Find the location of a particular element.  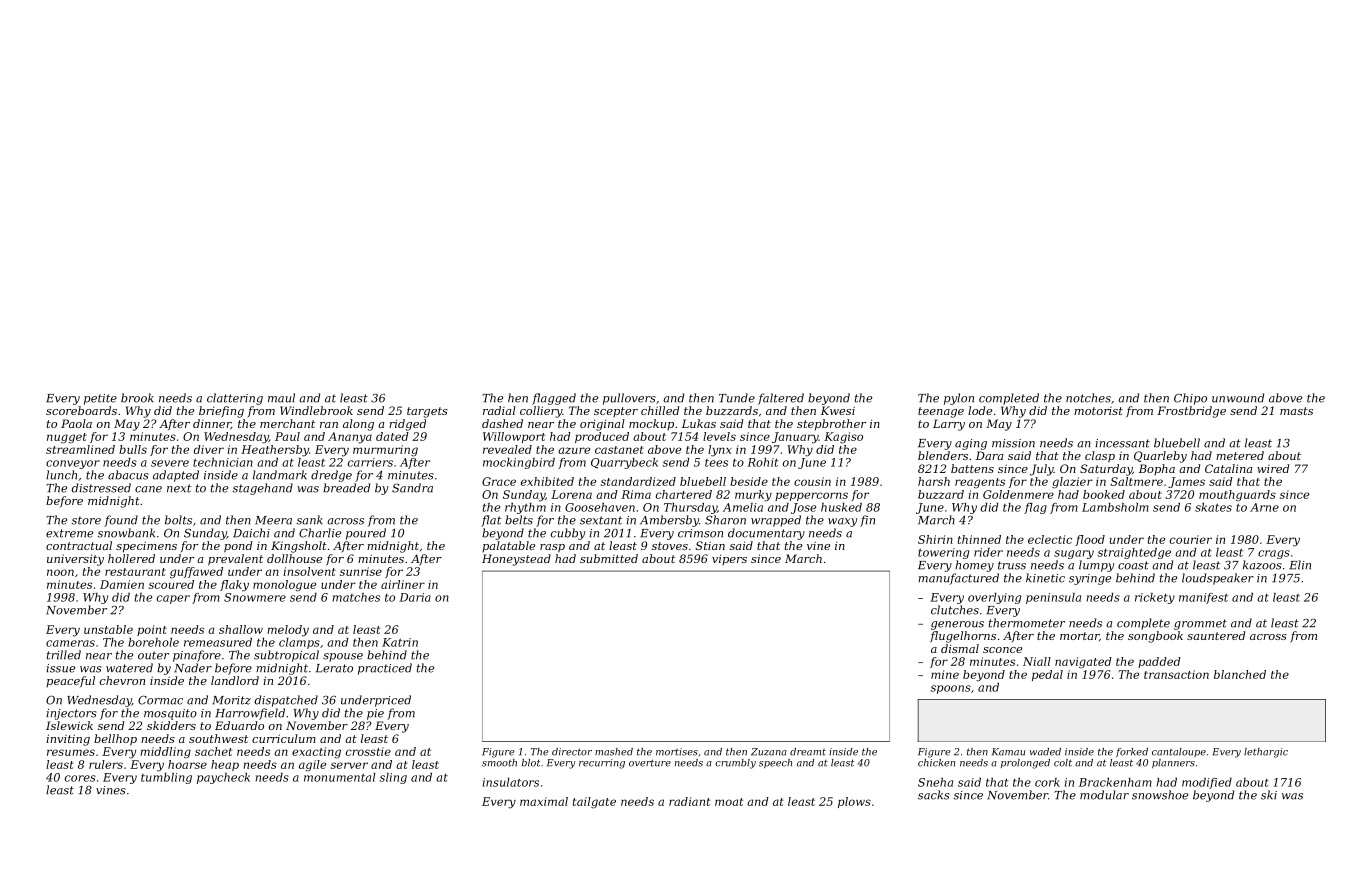

snowshoe is located at coordinates (1160, 795).
